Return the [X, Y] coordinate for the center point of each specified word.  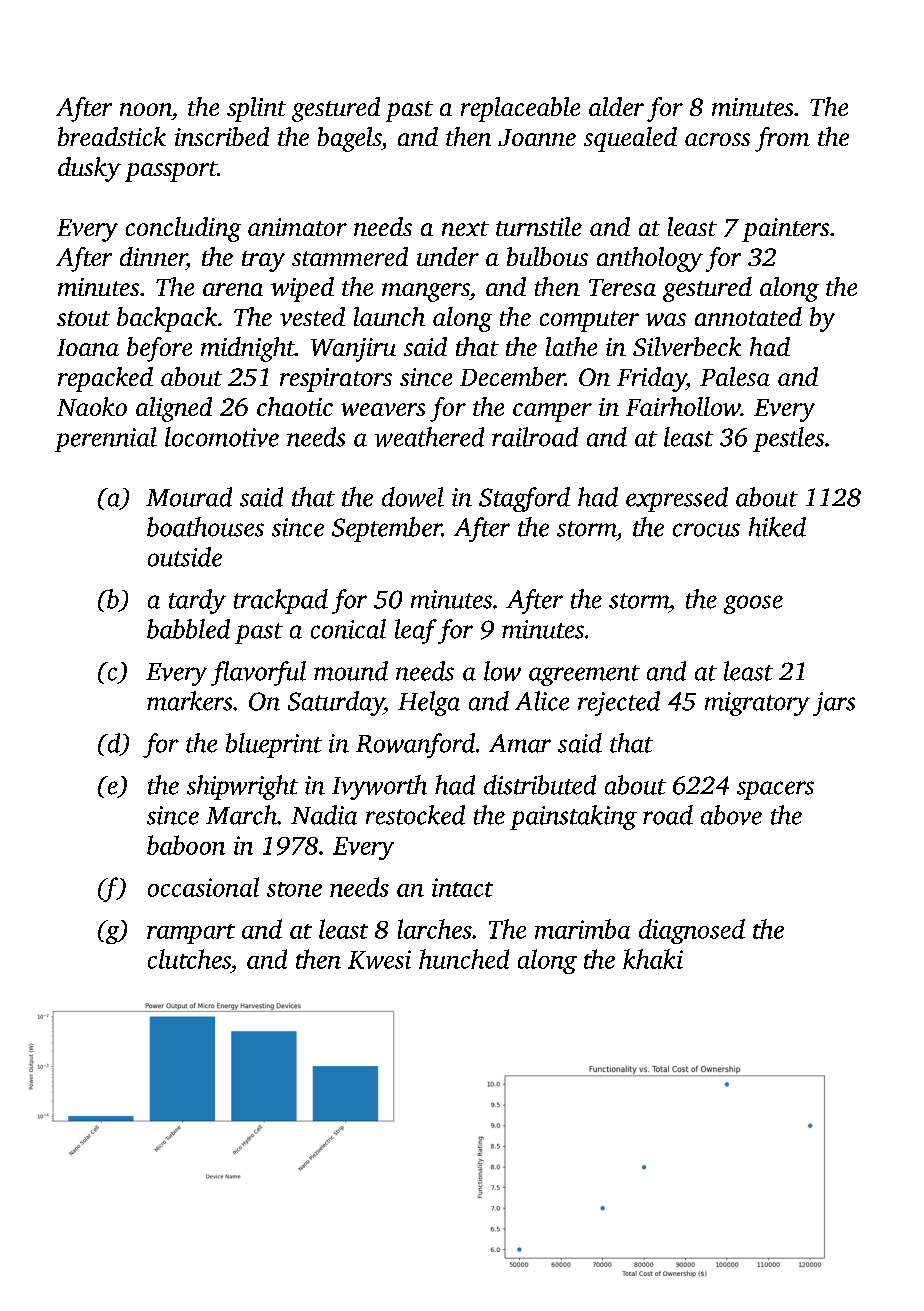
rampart [191, 934]
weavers [383, 409]
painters [785, 230]
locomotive [222, 437]
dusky [89, 169]
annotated [748, 316]
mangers [425, 292]
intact [462, 887]
